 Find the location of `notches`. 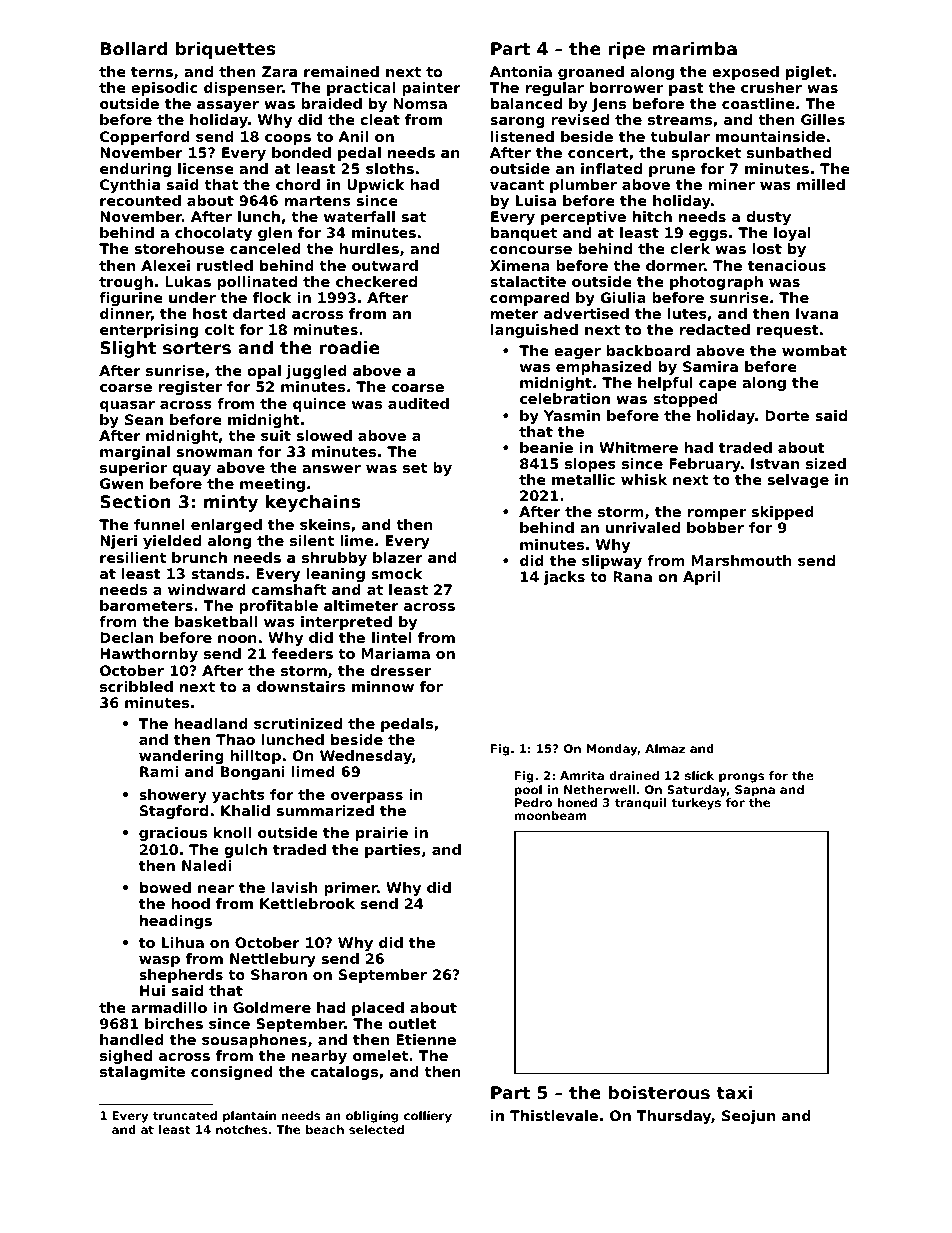

notches is located at coordinates (241, 1129).
